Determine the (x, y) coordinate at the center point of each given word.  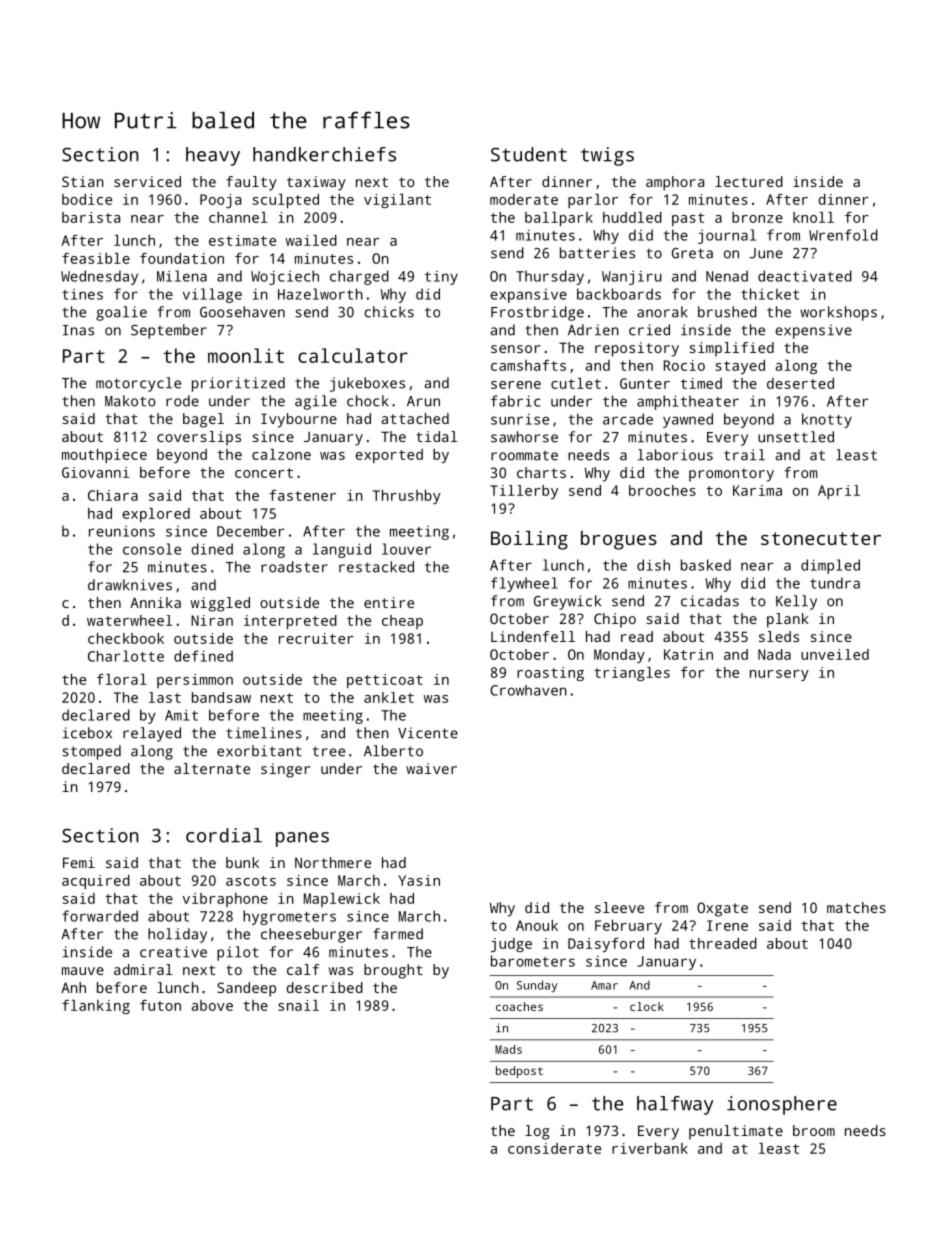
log (537, 1132)
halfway (675, 1105)
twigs (607, 156)
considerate (554, 1148)
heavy (213, 156)
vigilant (397, 201)
